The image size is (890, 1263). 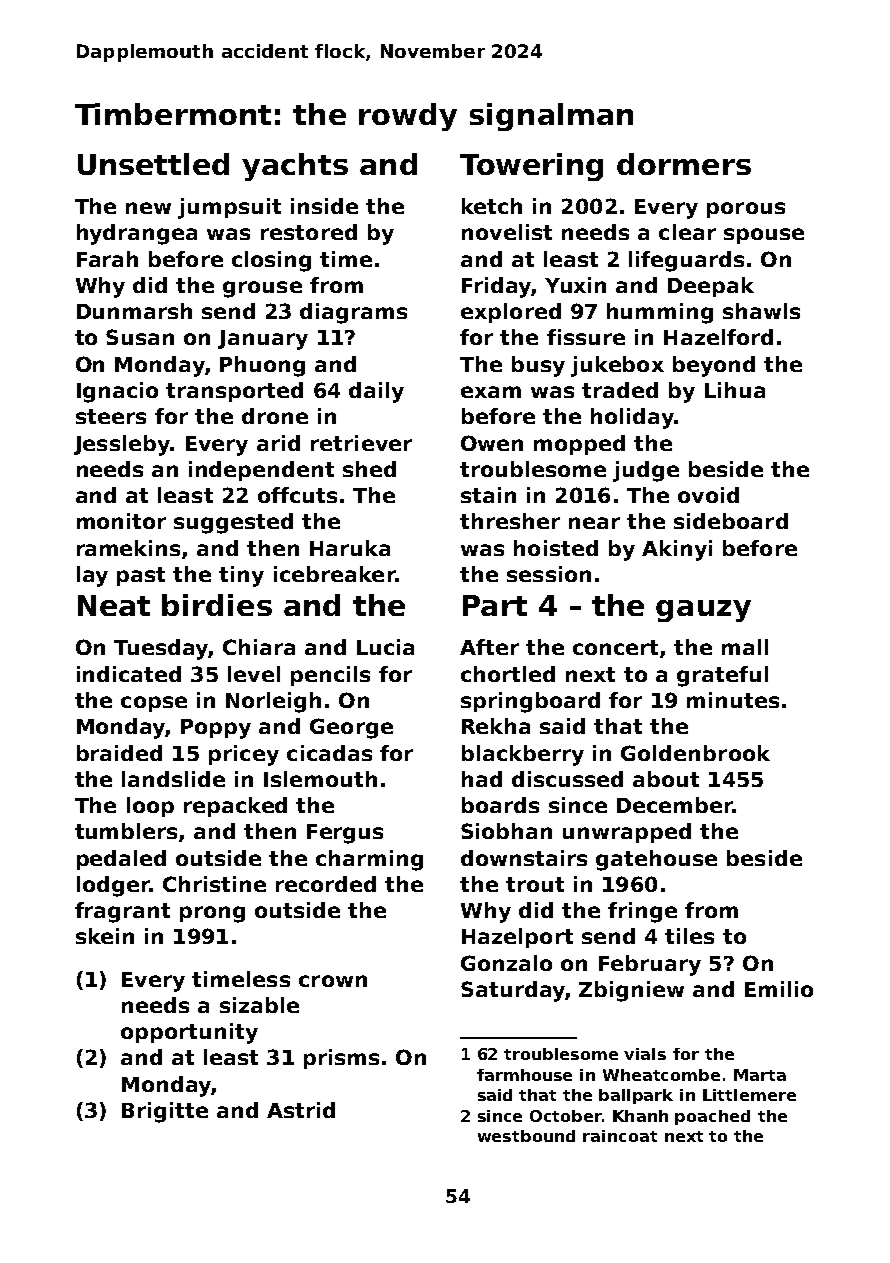 I want to click on Towering, so click(x=531, y=167).
